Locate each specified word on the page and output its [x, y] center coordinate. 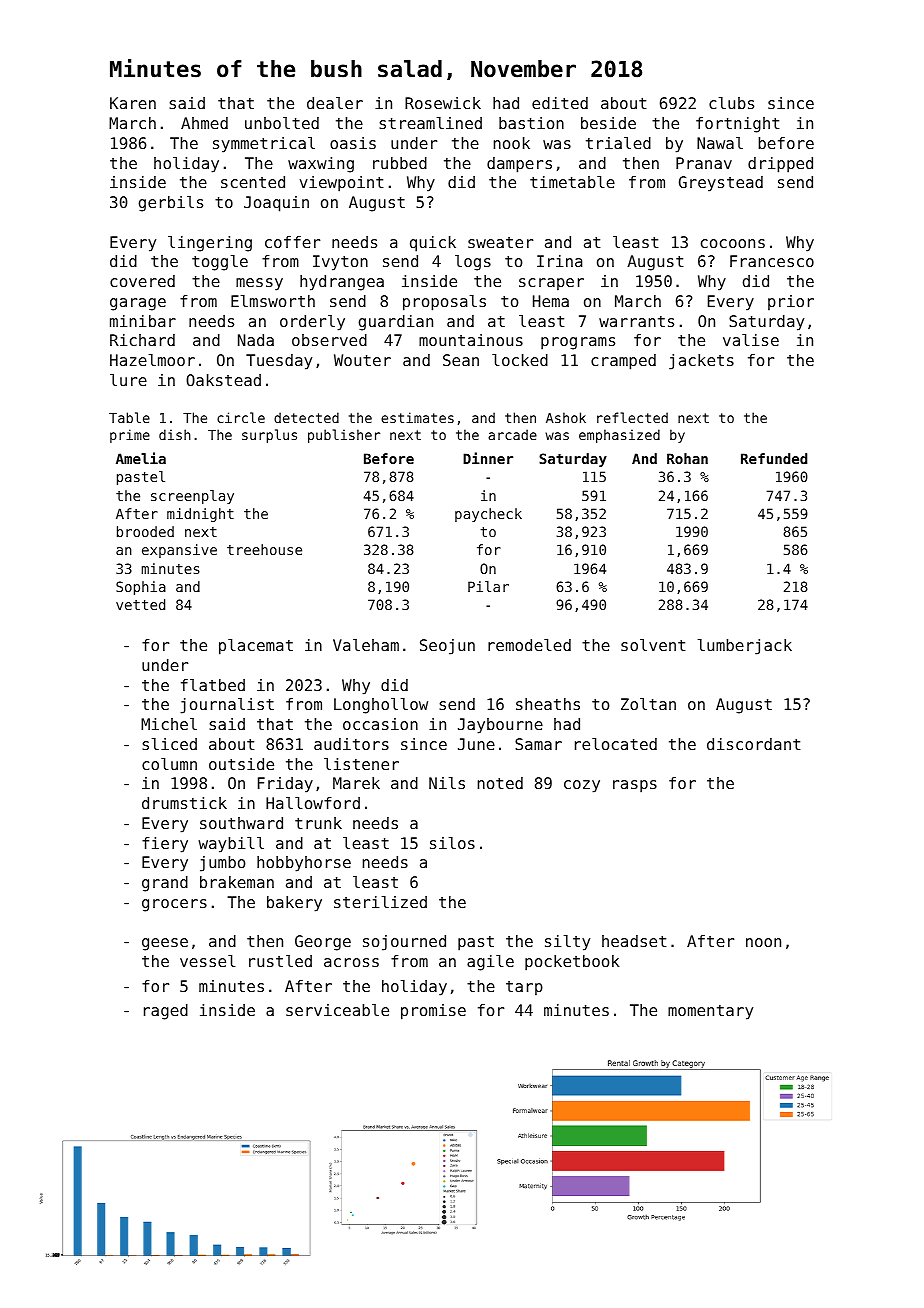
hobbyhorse [304, 864]
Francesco [772, 261]
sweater [500, 242]
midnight [200, 515]
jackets [701, 362]
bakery [294, 904]
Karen [133, 103]
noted [500, 783]
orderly [312, 323]
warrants [636, 321]
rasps [635, 786]
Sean [461, 360]
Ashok [566, 417]
